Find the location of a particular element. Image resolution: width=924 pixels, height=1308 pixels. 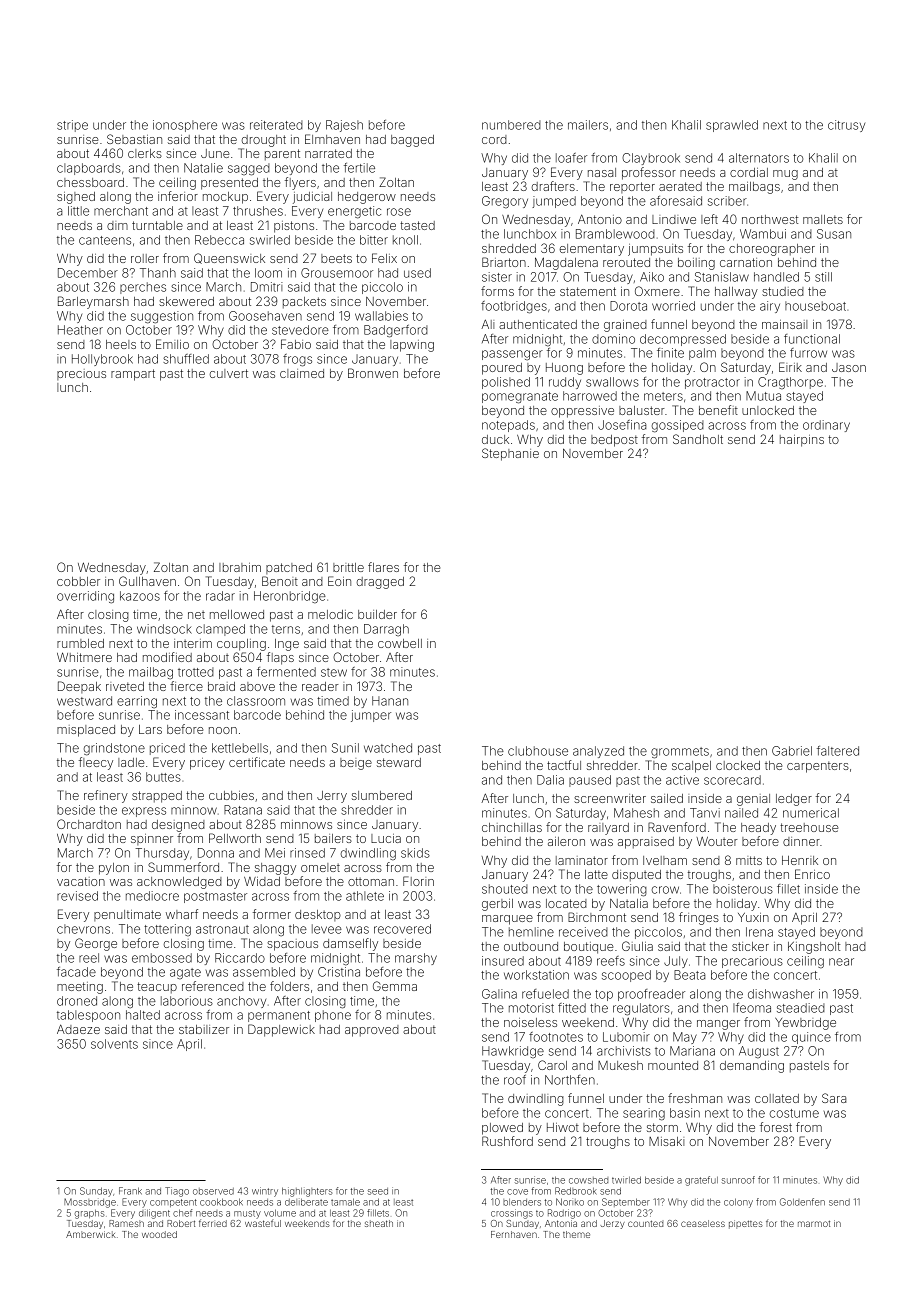

boisterous is located at coordinates (743, 889).
